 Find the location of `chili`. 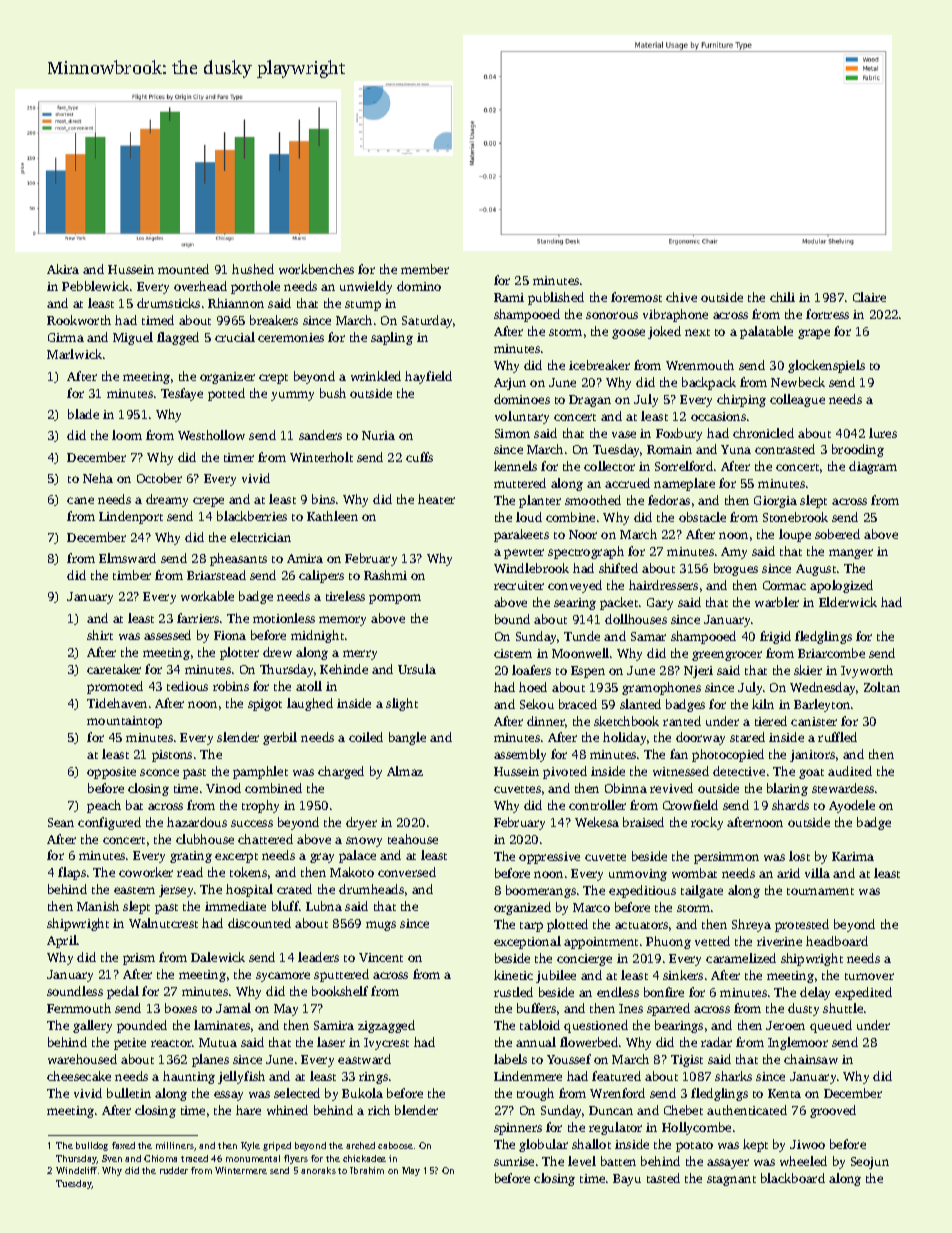

chili is located at coordinates (782, 297).
